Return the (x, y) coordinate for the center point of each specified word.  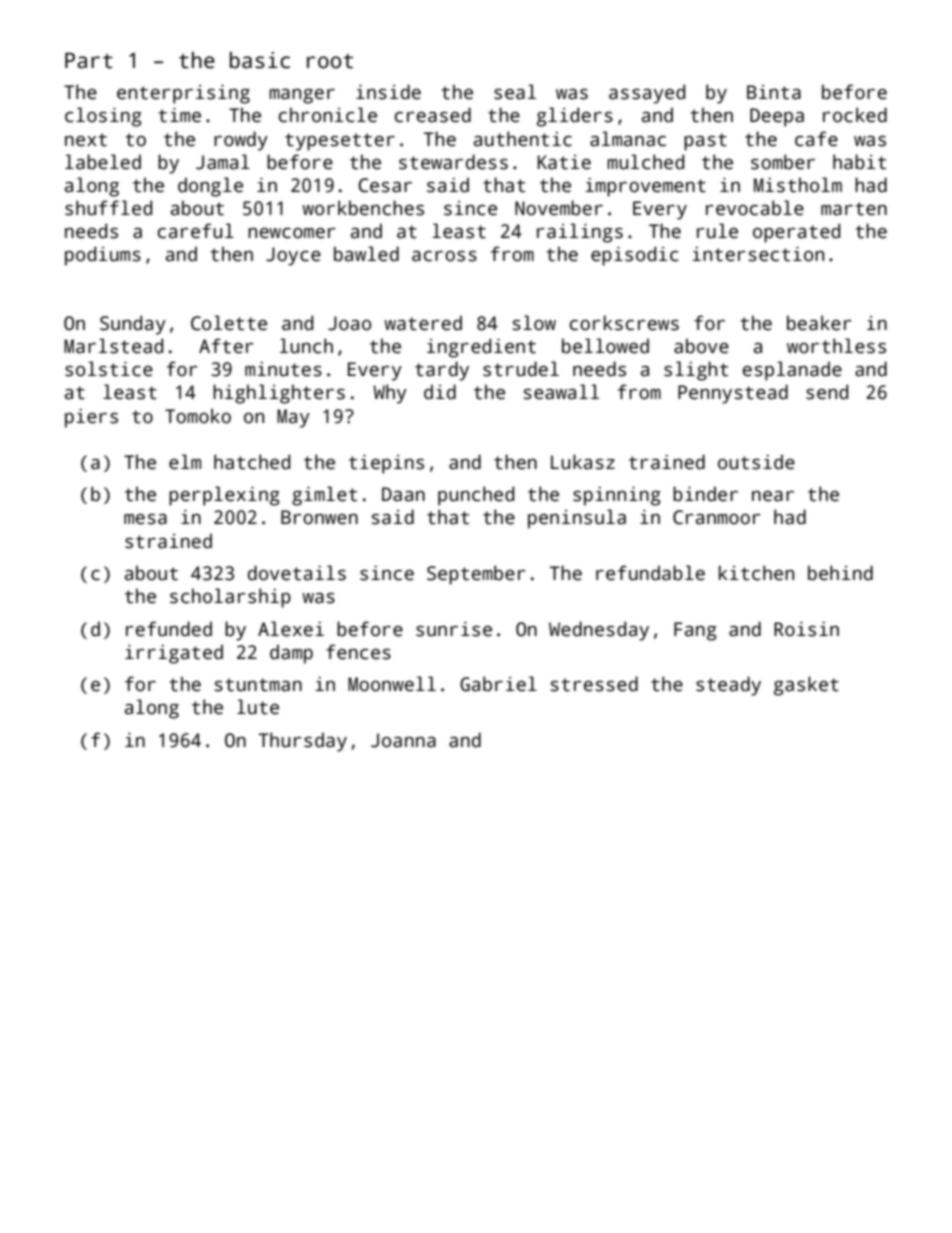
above (701, 346)
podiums (103, 256)
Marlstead (113, 346)
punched (476, 496)
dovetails (297, 573)
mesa (145, 519)
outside (756, 462)
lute (258, 707)
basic (260, 60)
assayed (647, 94)
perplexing (224, 496)
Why (390, 394)
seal (515, 92)
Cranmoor (717, 517)
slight (696, 371)
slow (534, 323)
